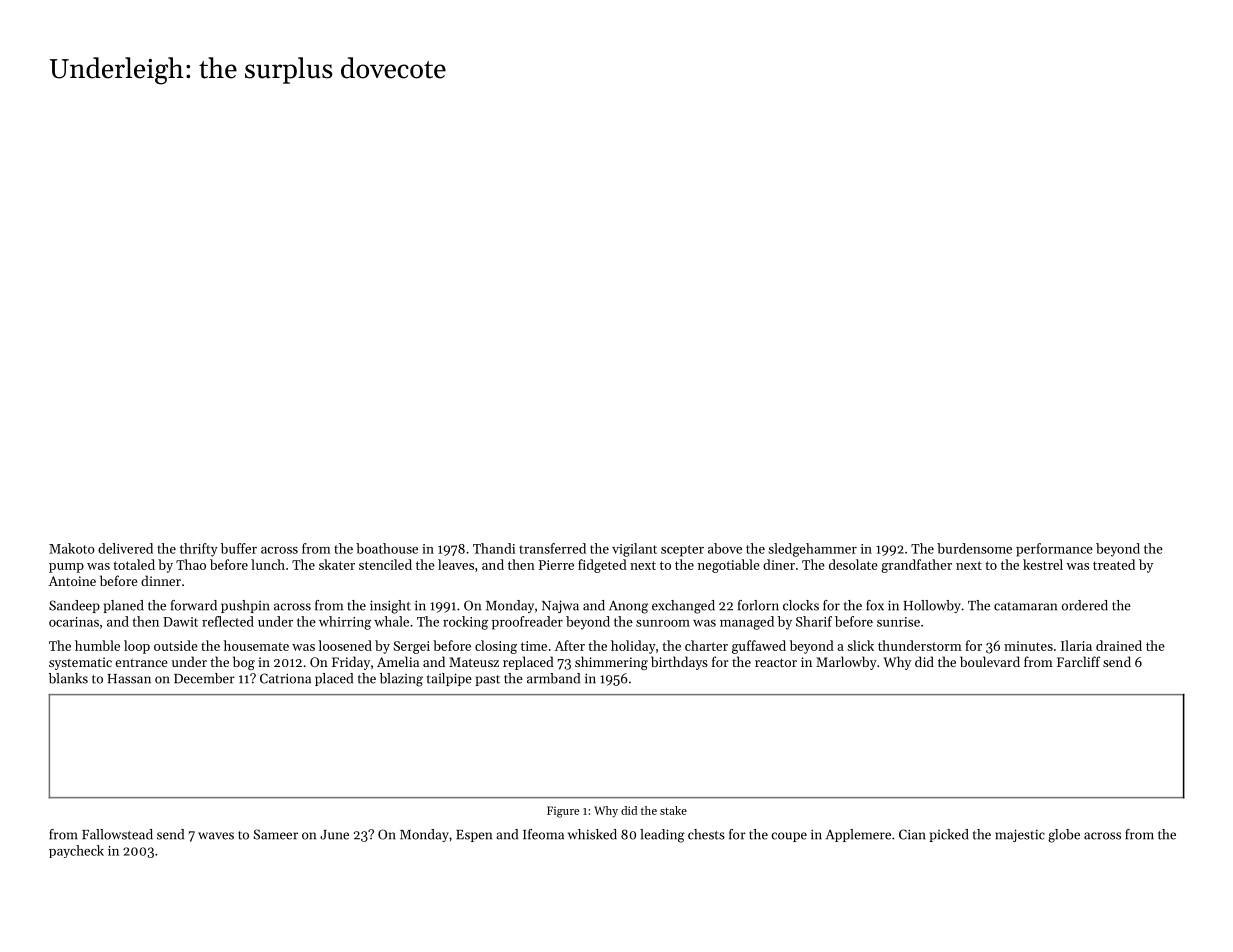 The height and width of the screenshot is (952, 1233). What do you see at coordinates (97, 645) in the screenshot?
I see `humble` at bounding box center [97, 645].
